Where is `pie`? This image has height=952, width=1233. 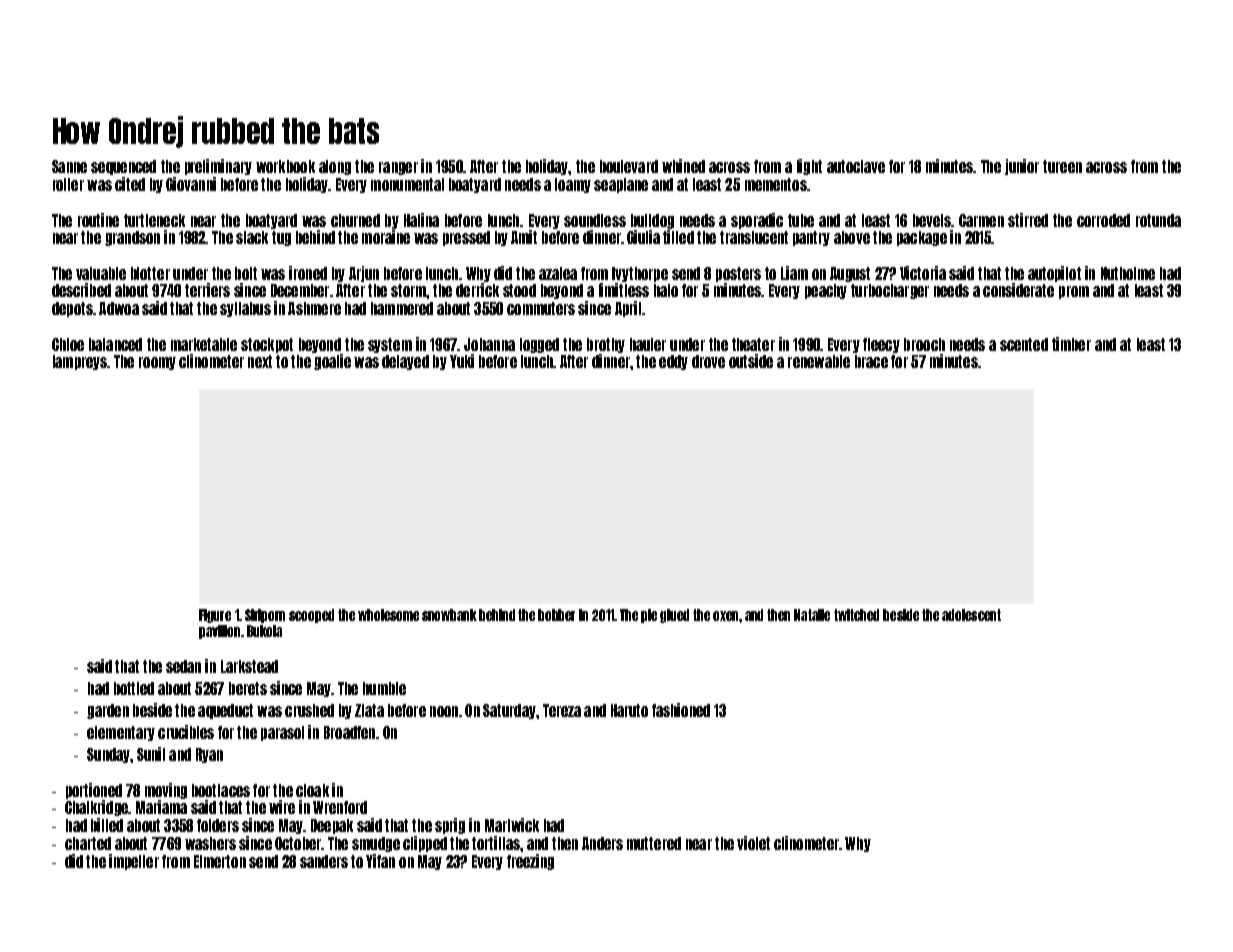
pie is located at coordinates (649, 616).
